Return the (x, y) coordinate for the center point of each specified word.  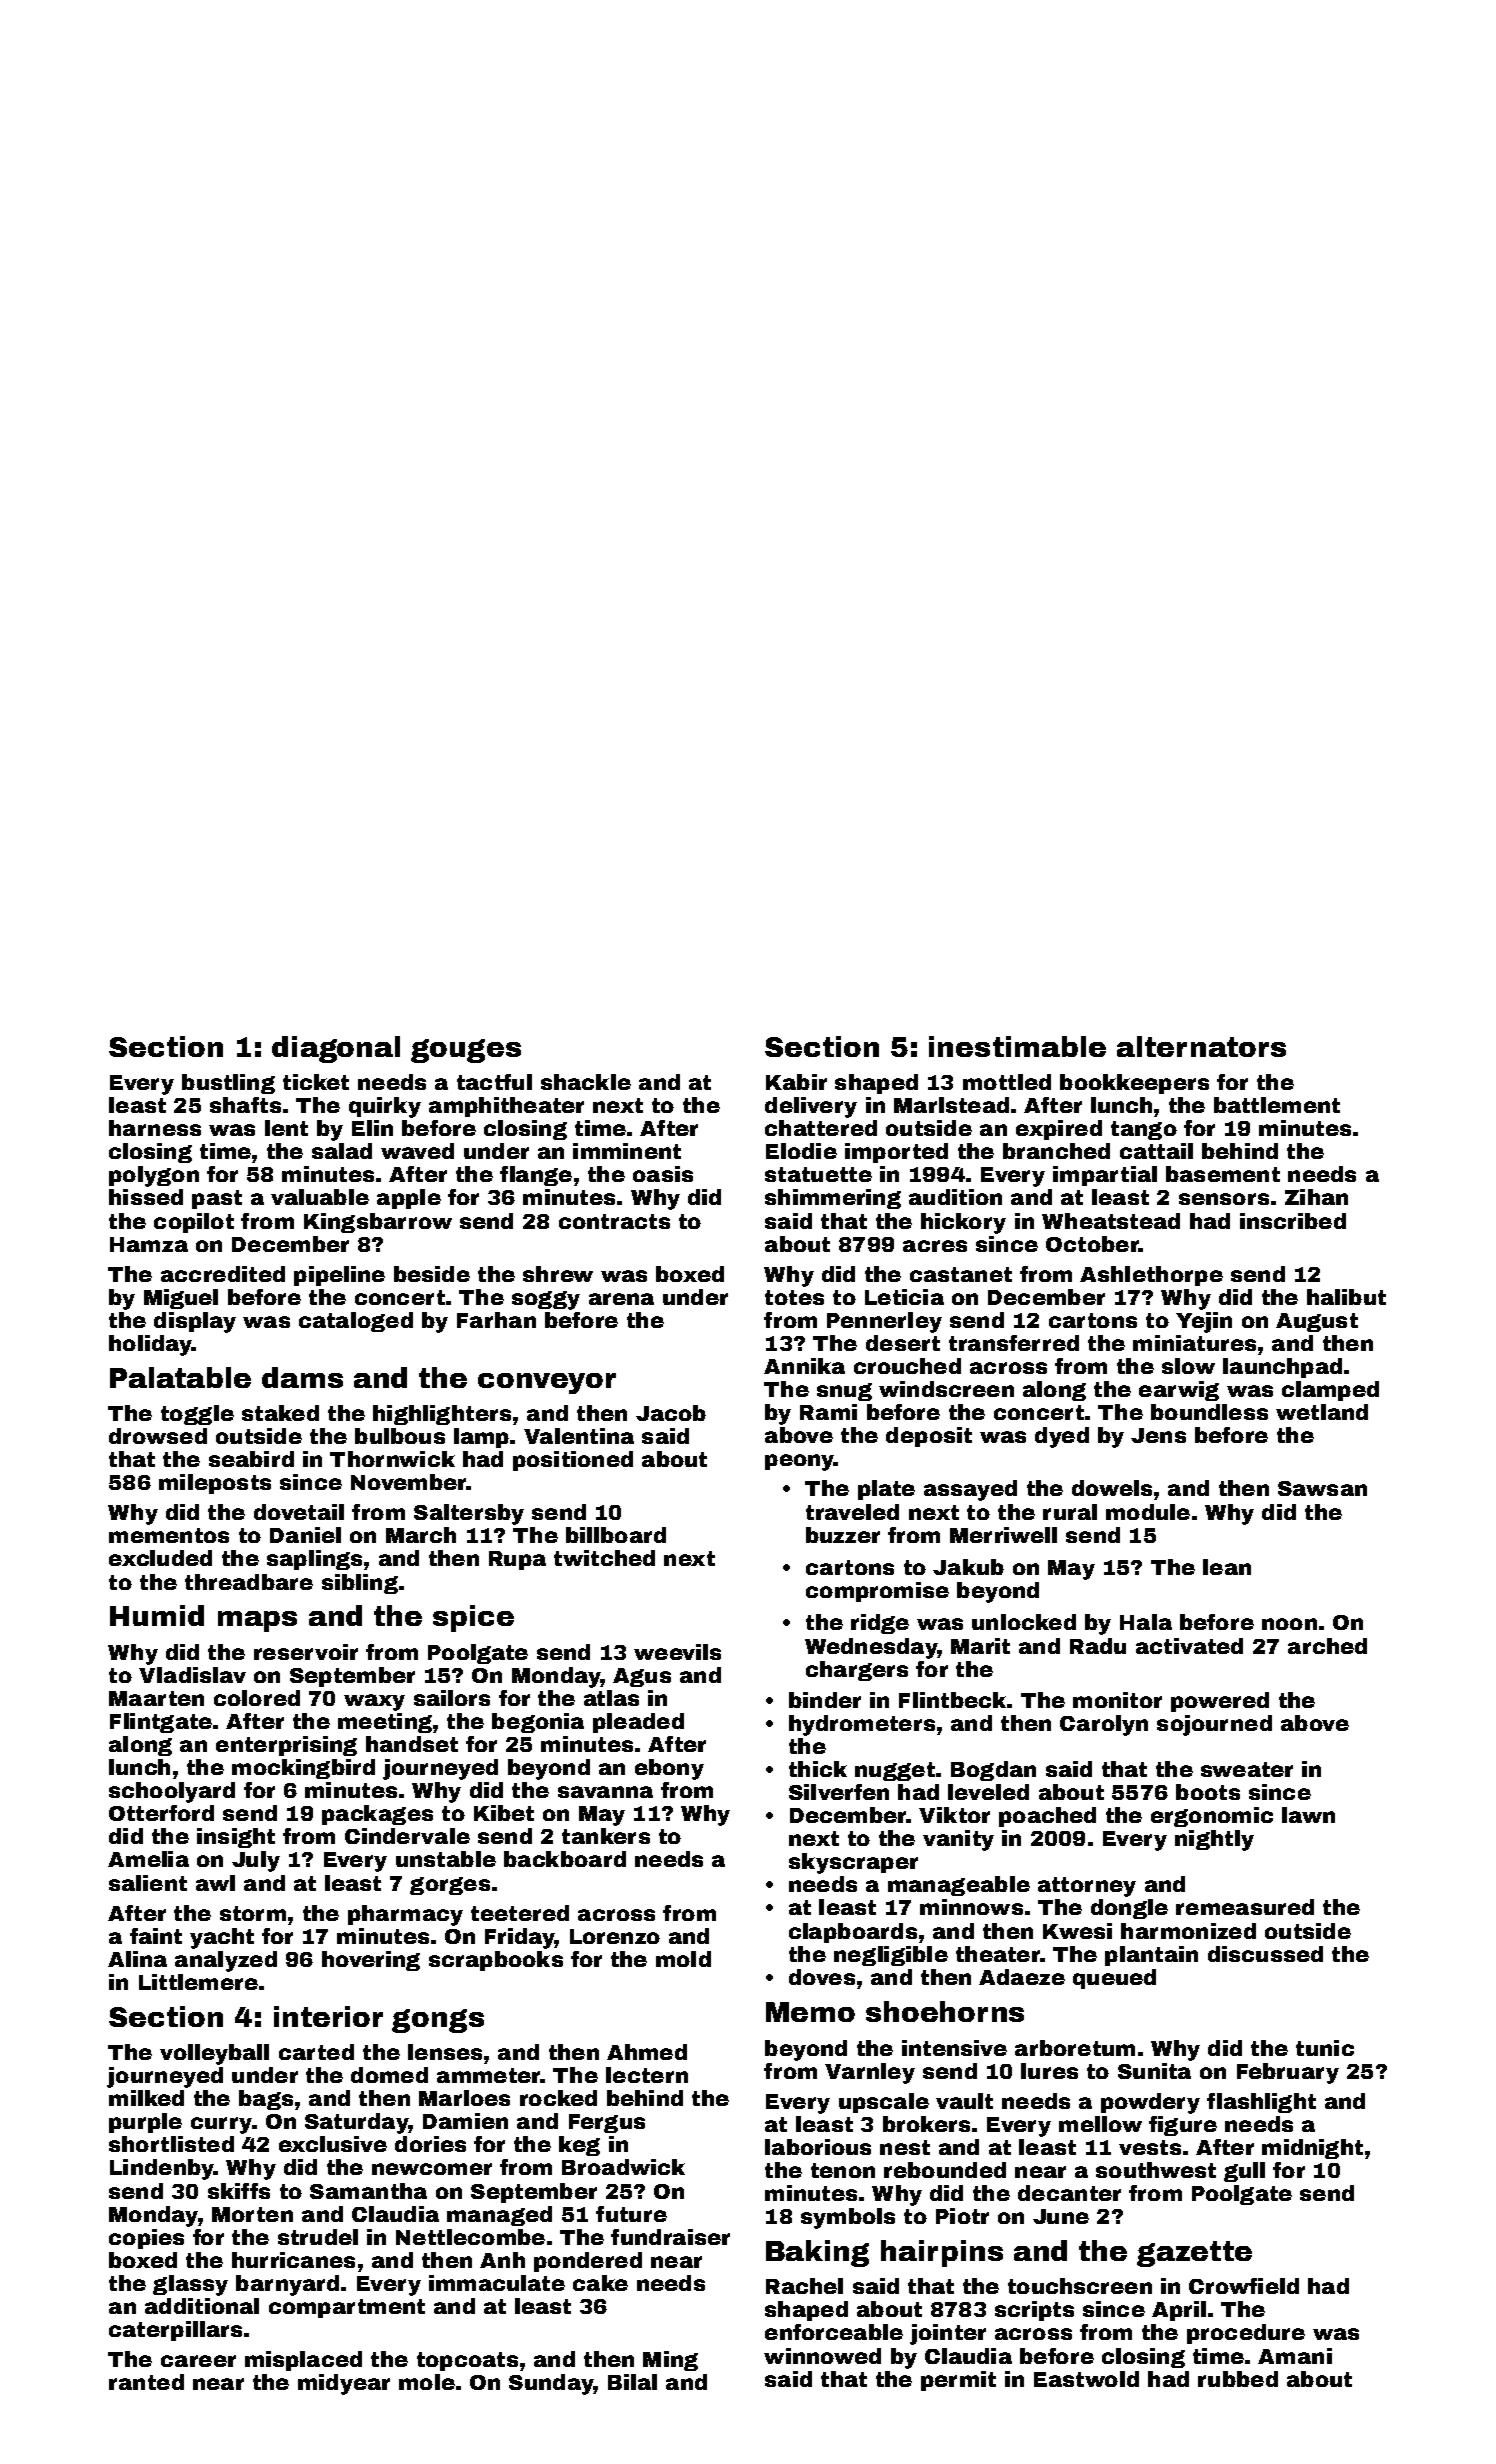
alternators (1201, 1046)
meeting (385, 1723)
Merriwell (1003, 1535)
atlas (611, 1698)
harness (155, 1128)
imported (896, 1153)
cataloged (356, 1322)
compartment (347, 2308)
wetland (1322, 1412)
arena (621, 1299)
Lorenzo (615, 1936)
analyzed (226, 1961)
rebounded (945, 2170)
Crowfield (1244, 2286)
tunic (1325, 2048)
